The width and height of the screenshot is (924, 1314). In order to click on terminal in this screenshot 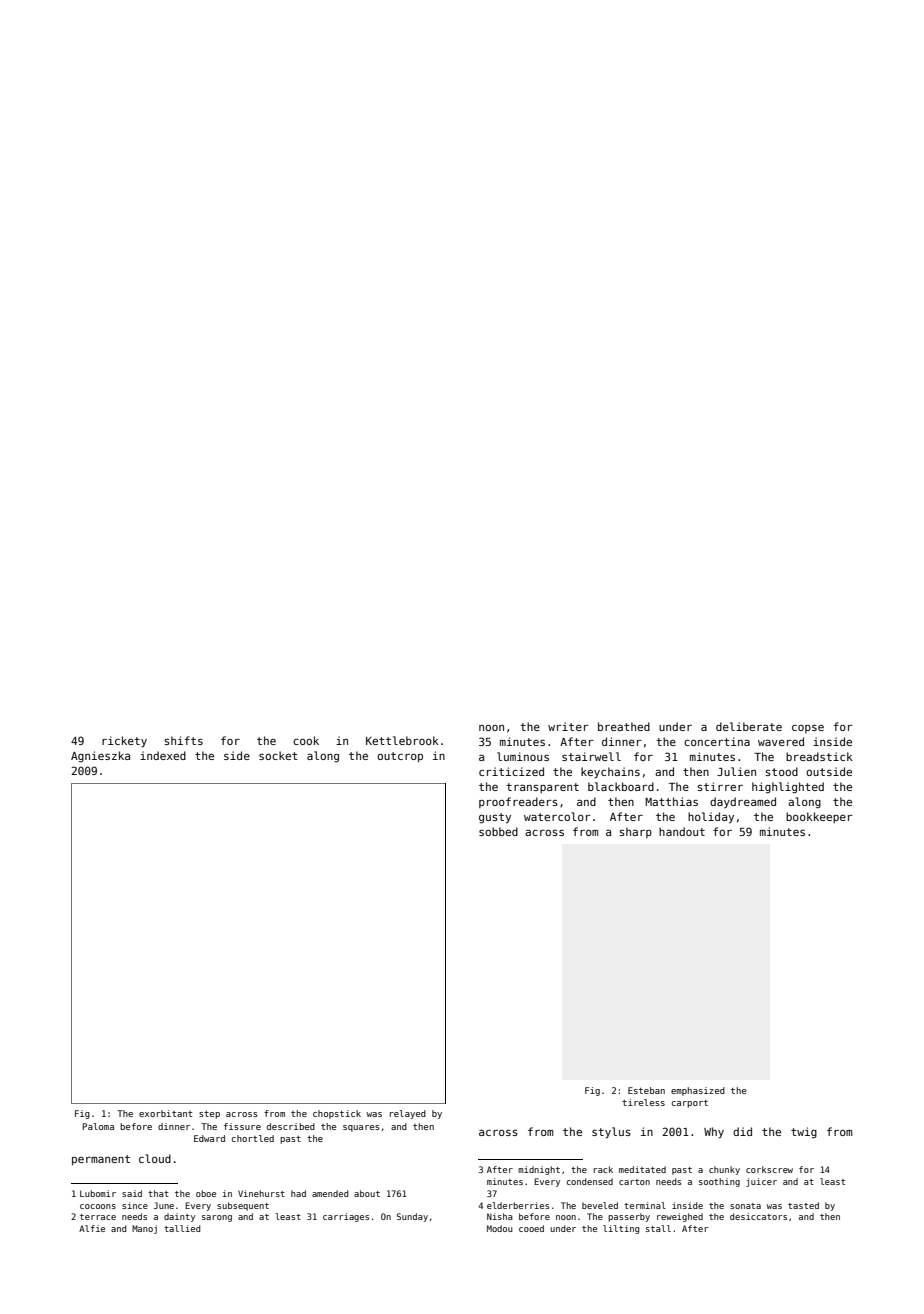, I will do `click(645, 1205)`.
